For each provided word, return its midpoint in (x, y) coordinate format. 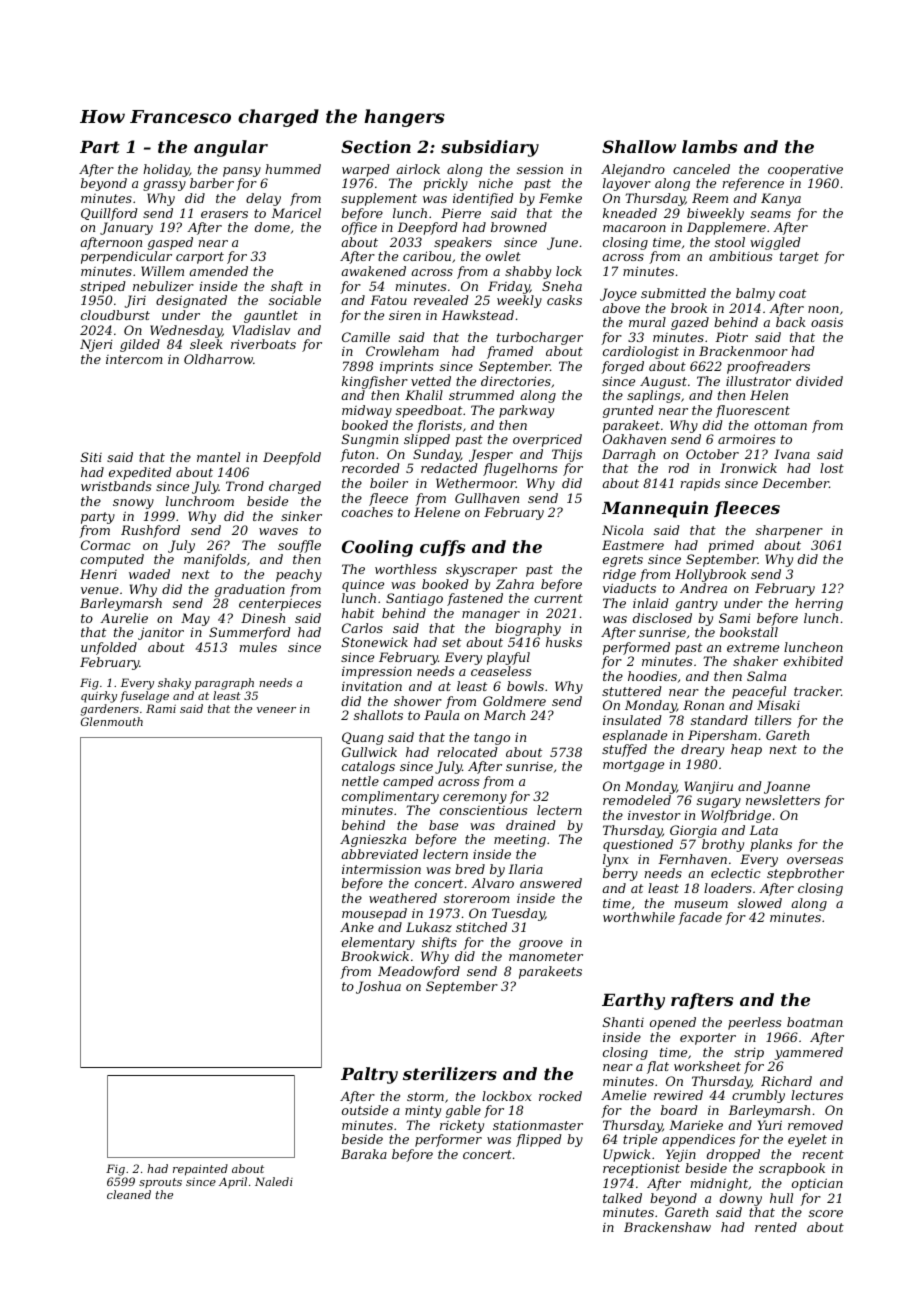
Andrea (703, 588)
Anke (357, 927)
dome (272, 227)
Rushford (150, 531)
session (540, 169)
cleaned (129, 1194)
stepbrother (805, 874)
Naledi (274, 1181)
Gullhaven (487, 498)
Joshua (378, 987)
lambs (709, 146)
